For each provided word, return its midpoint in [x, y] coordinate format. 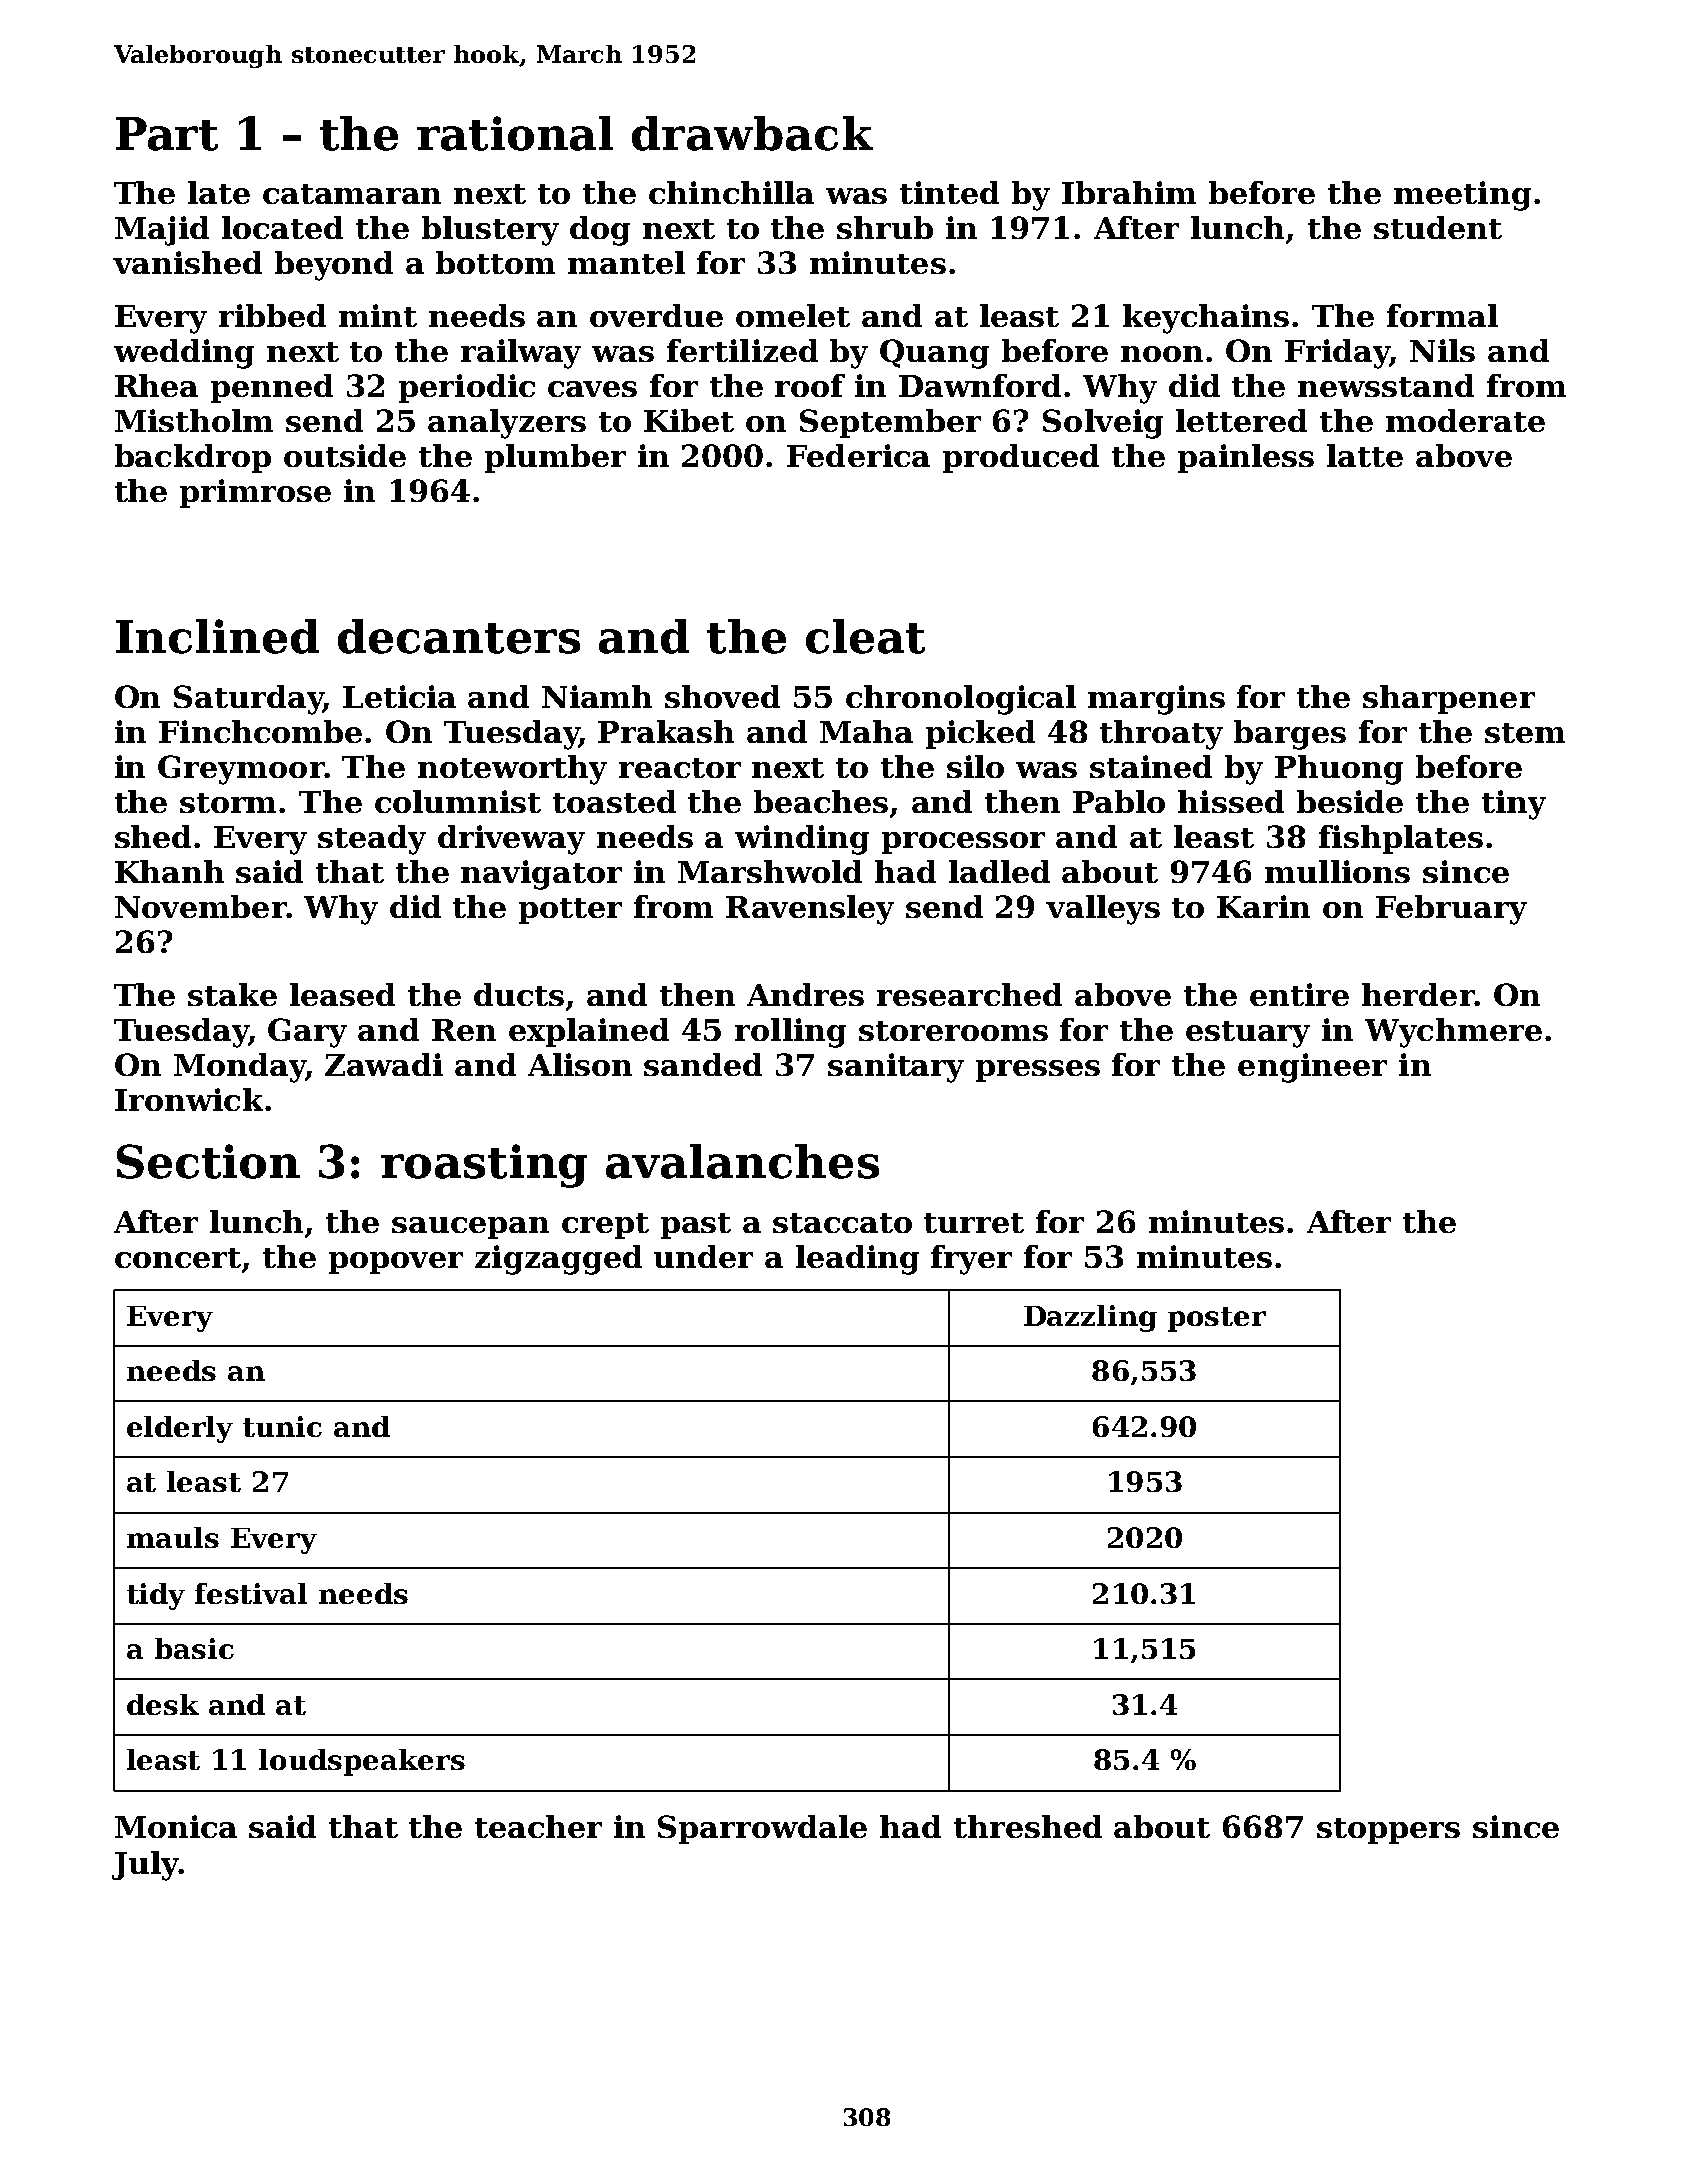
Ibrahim [1129, 192]
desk [163, 1704]
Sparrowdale [762, 1829]
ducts [519, 994]
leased [342, 994]
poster [1217, 1319]
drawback [752, 133]
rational [515, 133]
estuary [1248, 1034]
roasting [484, 1166]
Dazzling [1090, 1318]
